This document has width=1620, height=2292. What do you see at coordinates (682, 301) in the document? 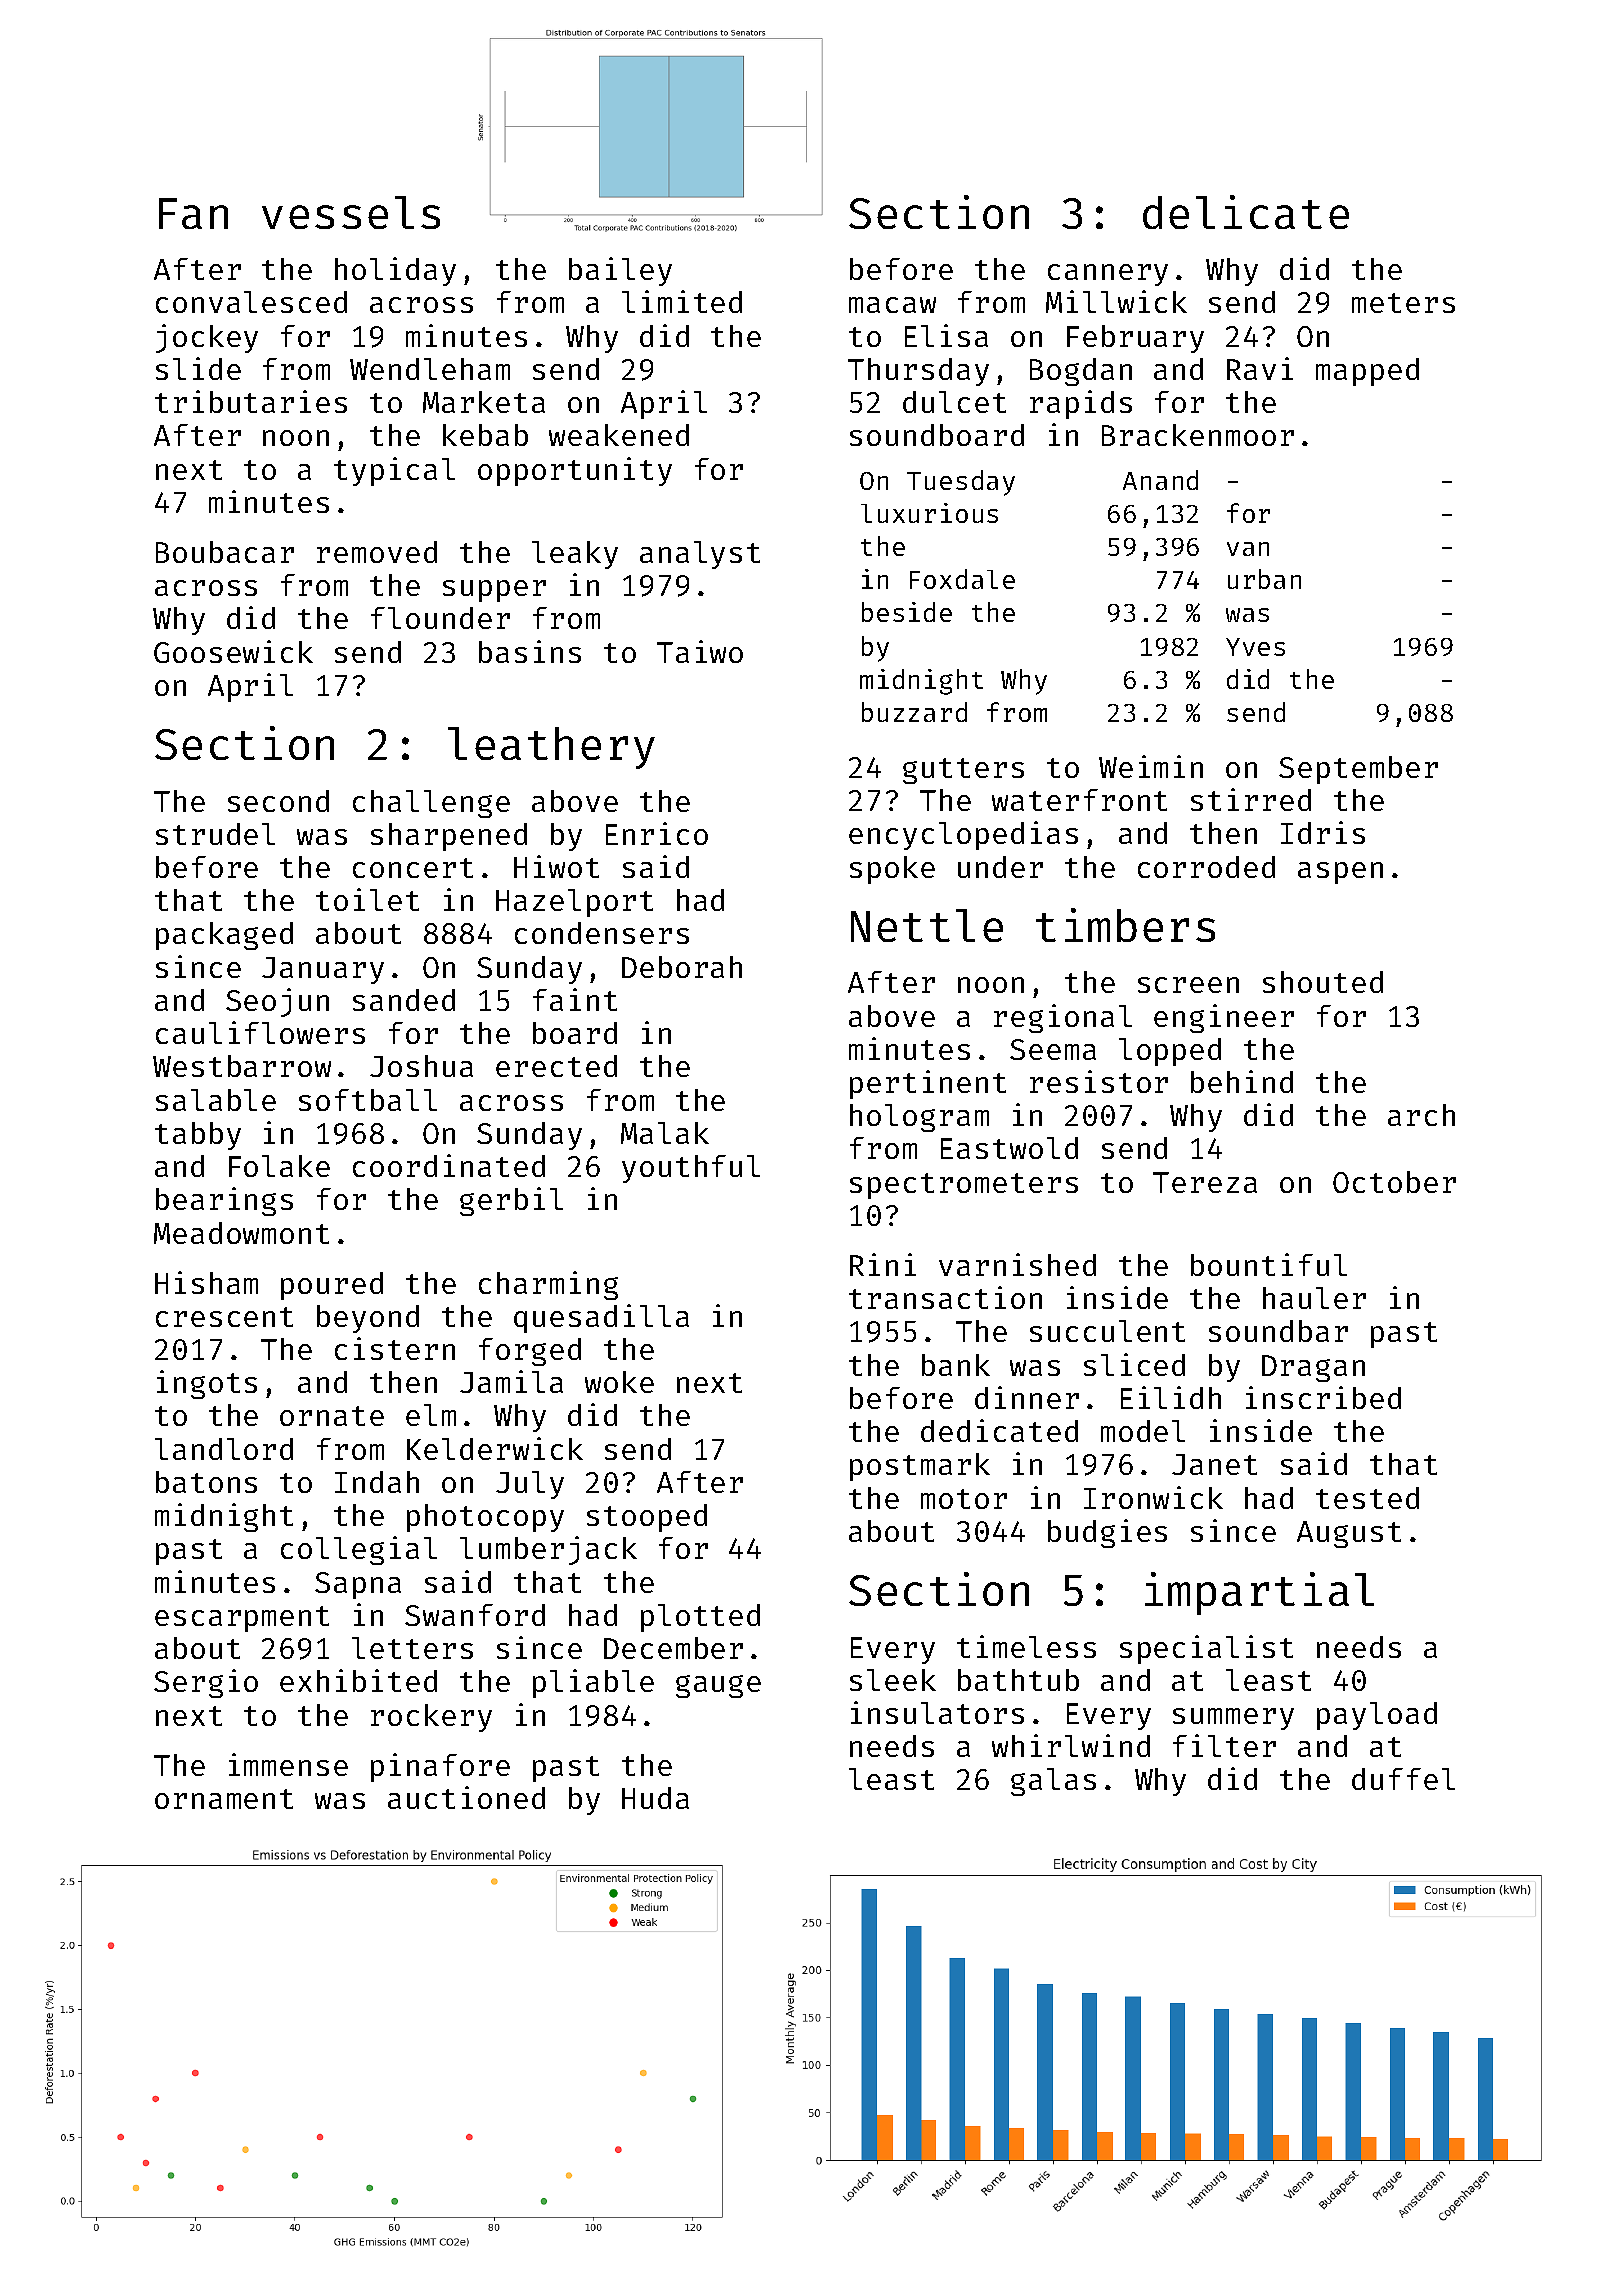
I see `limited` at bounding box center [682, 301].
